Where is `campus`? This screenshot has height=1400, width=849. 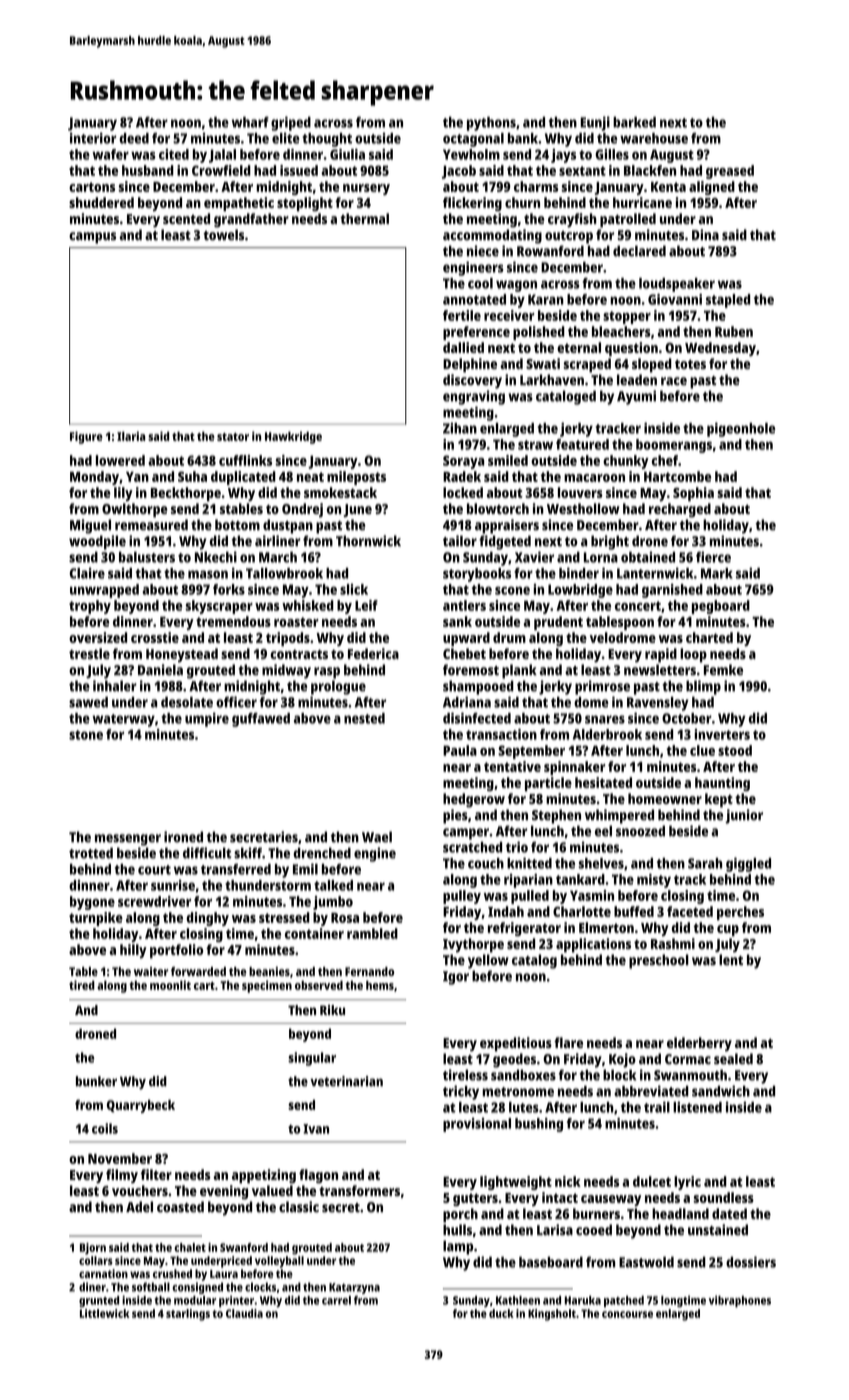 campus is located at coordinates (92, 238).
